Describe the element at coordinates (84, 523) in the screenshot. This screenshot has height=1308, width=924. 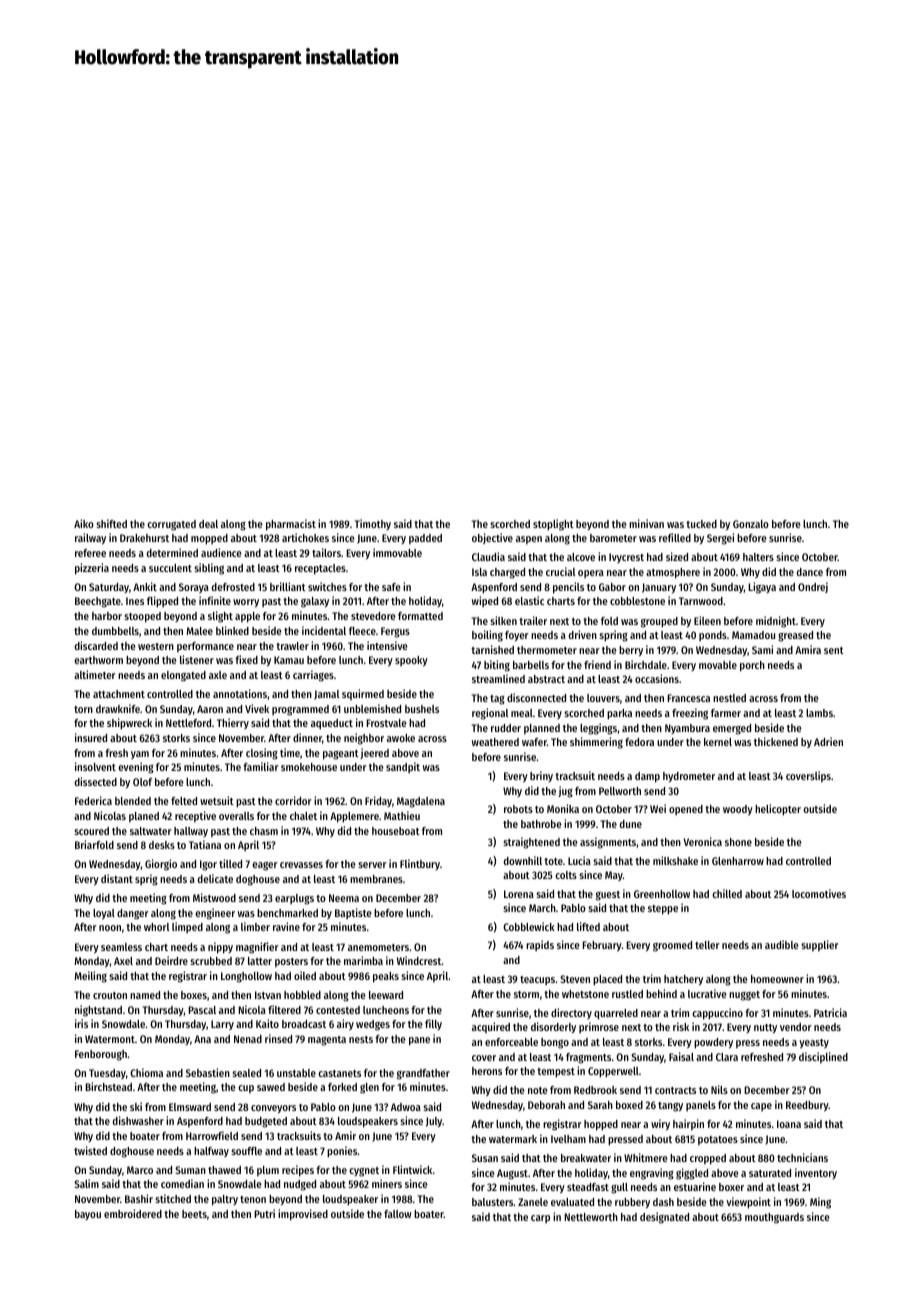
I see `Aiko` at that location.
